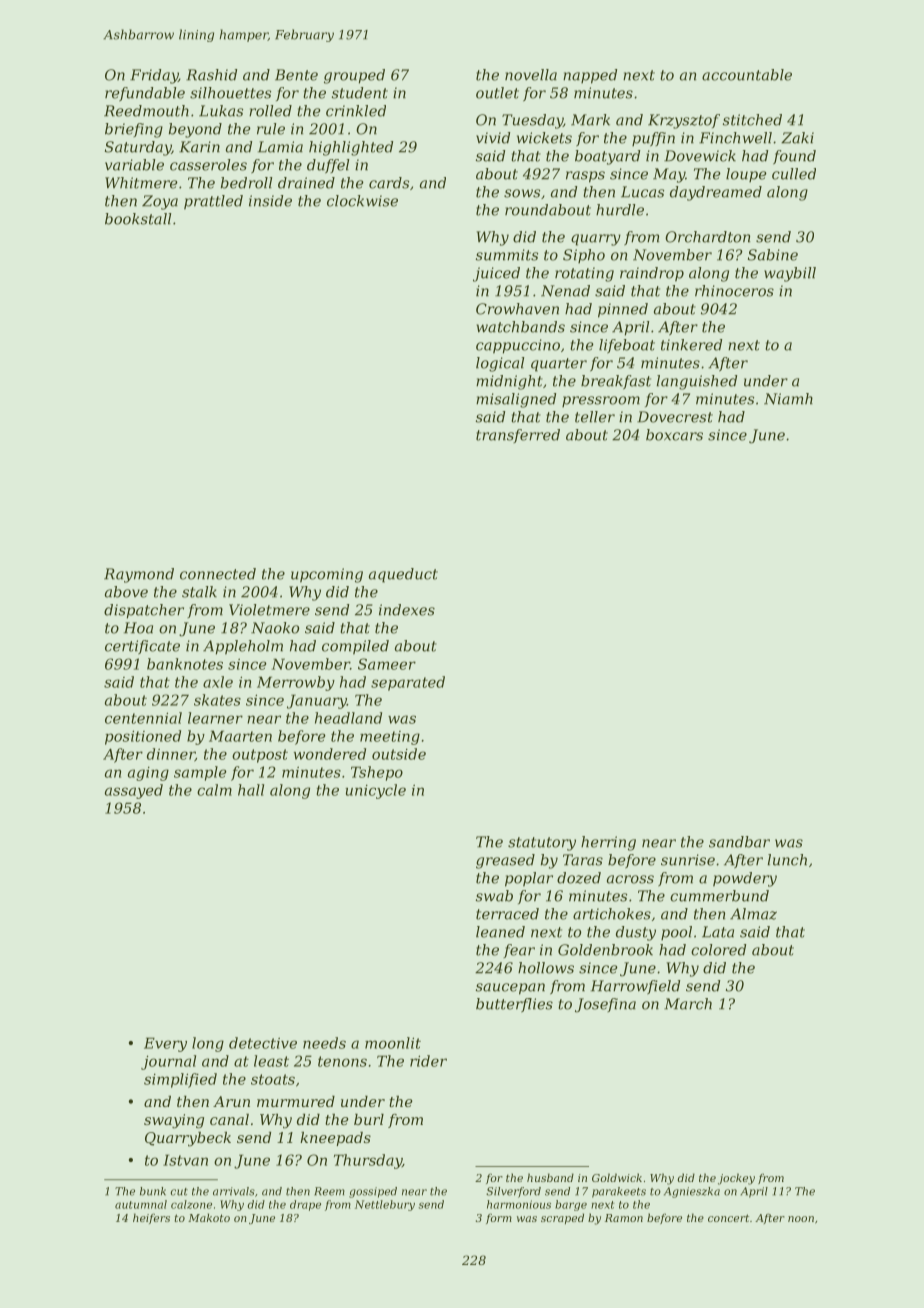  I want to click on separated, so click(408, 683).
